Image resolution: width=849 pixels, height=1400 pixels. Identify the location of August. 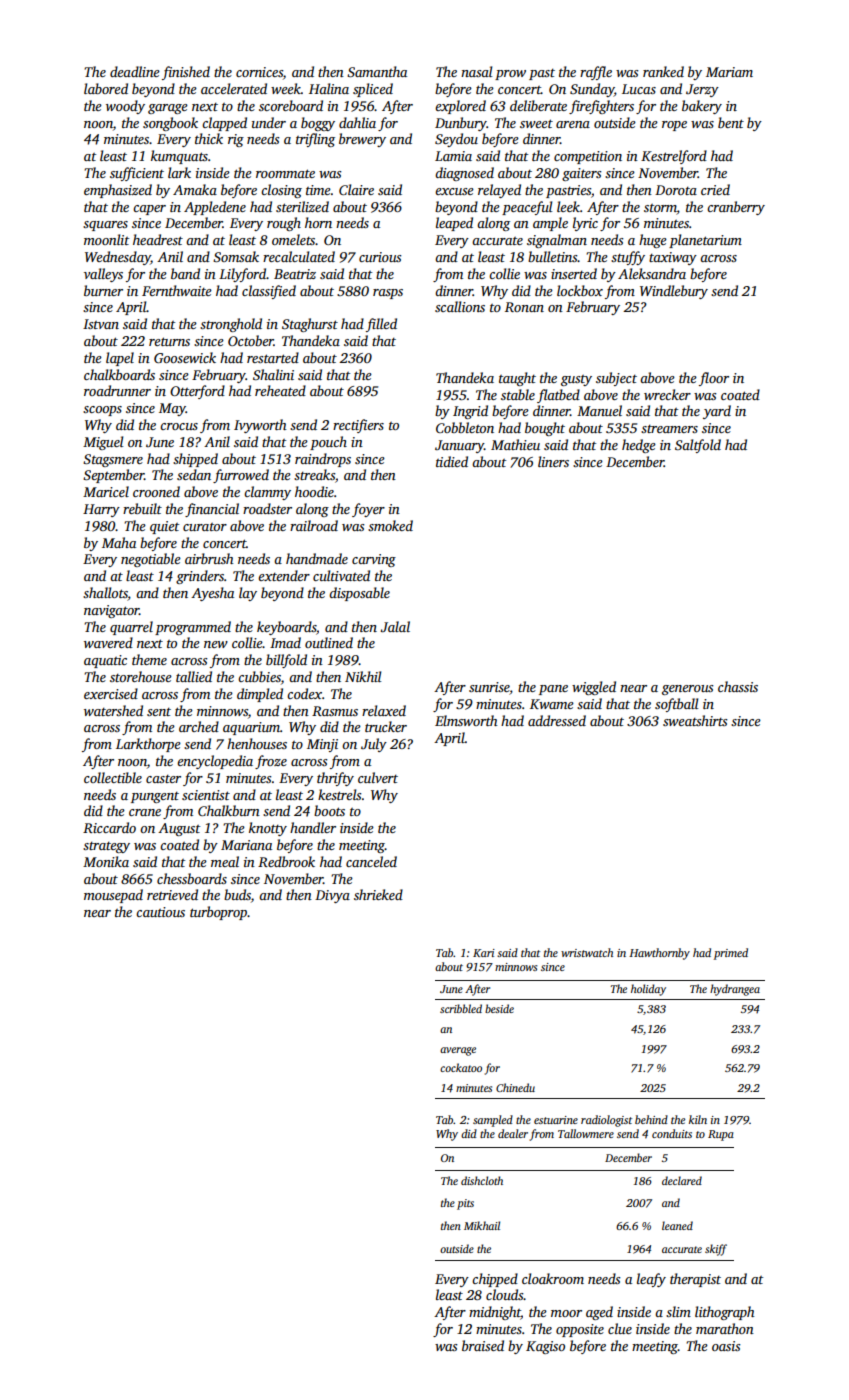
(179, 829).
